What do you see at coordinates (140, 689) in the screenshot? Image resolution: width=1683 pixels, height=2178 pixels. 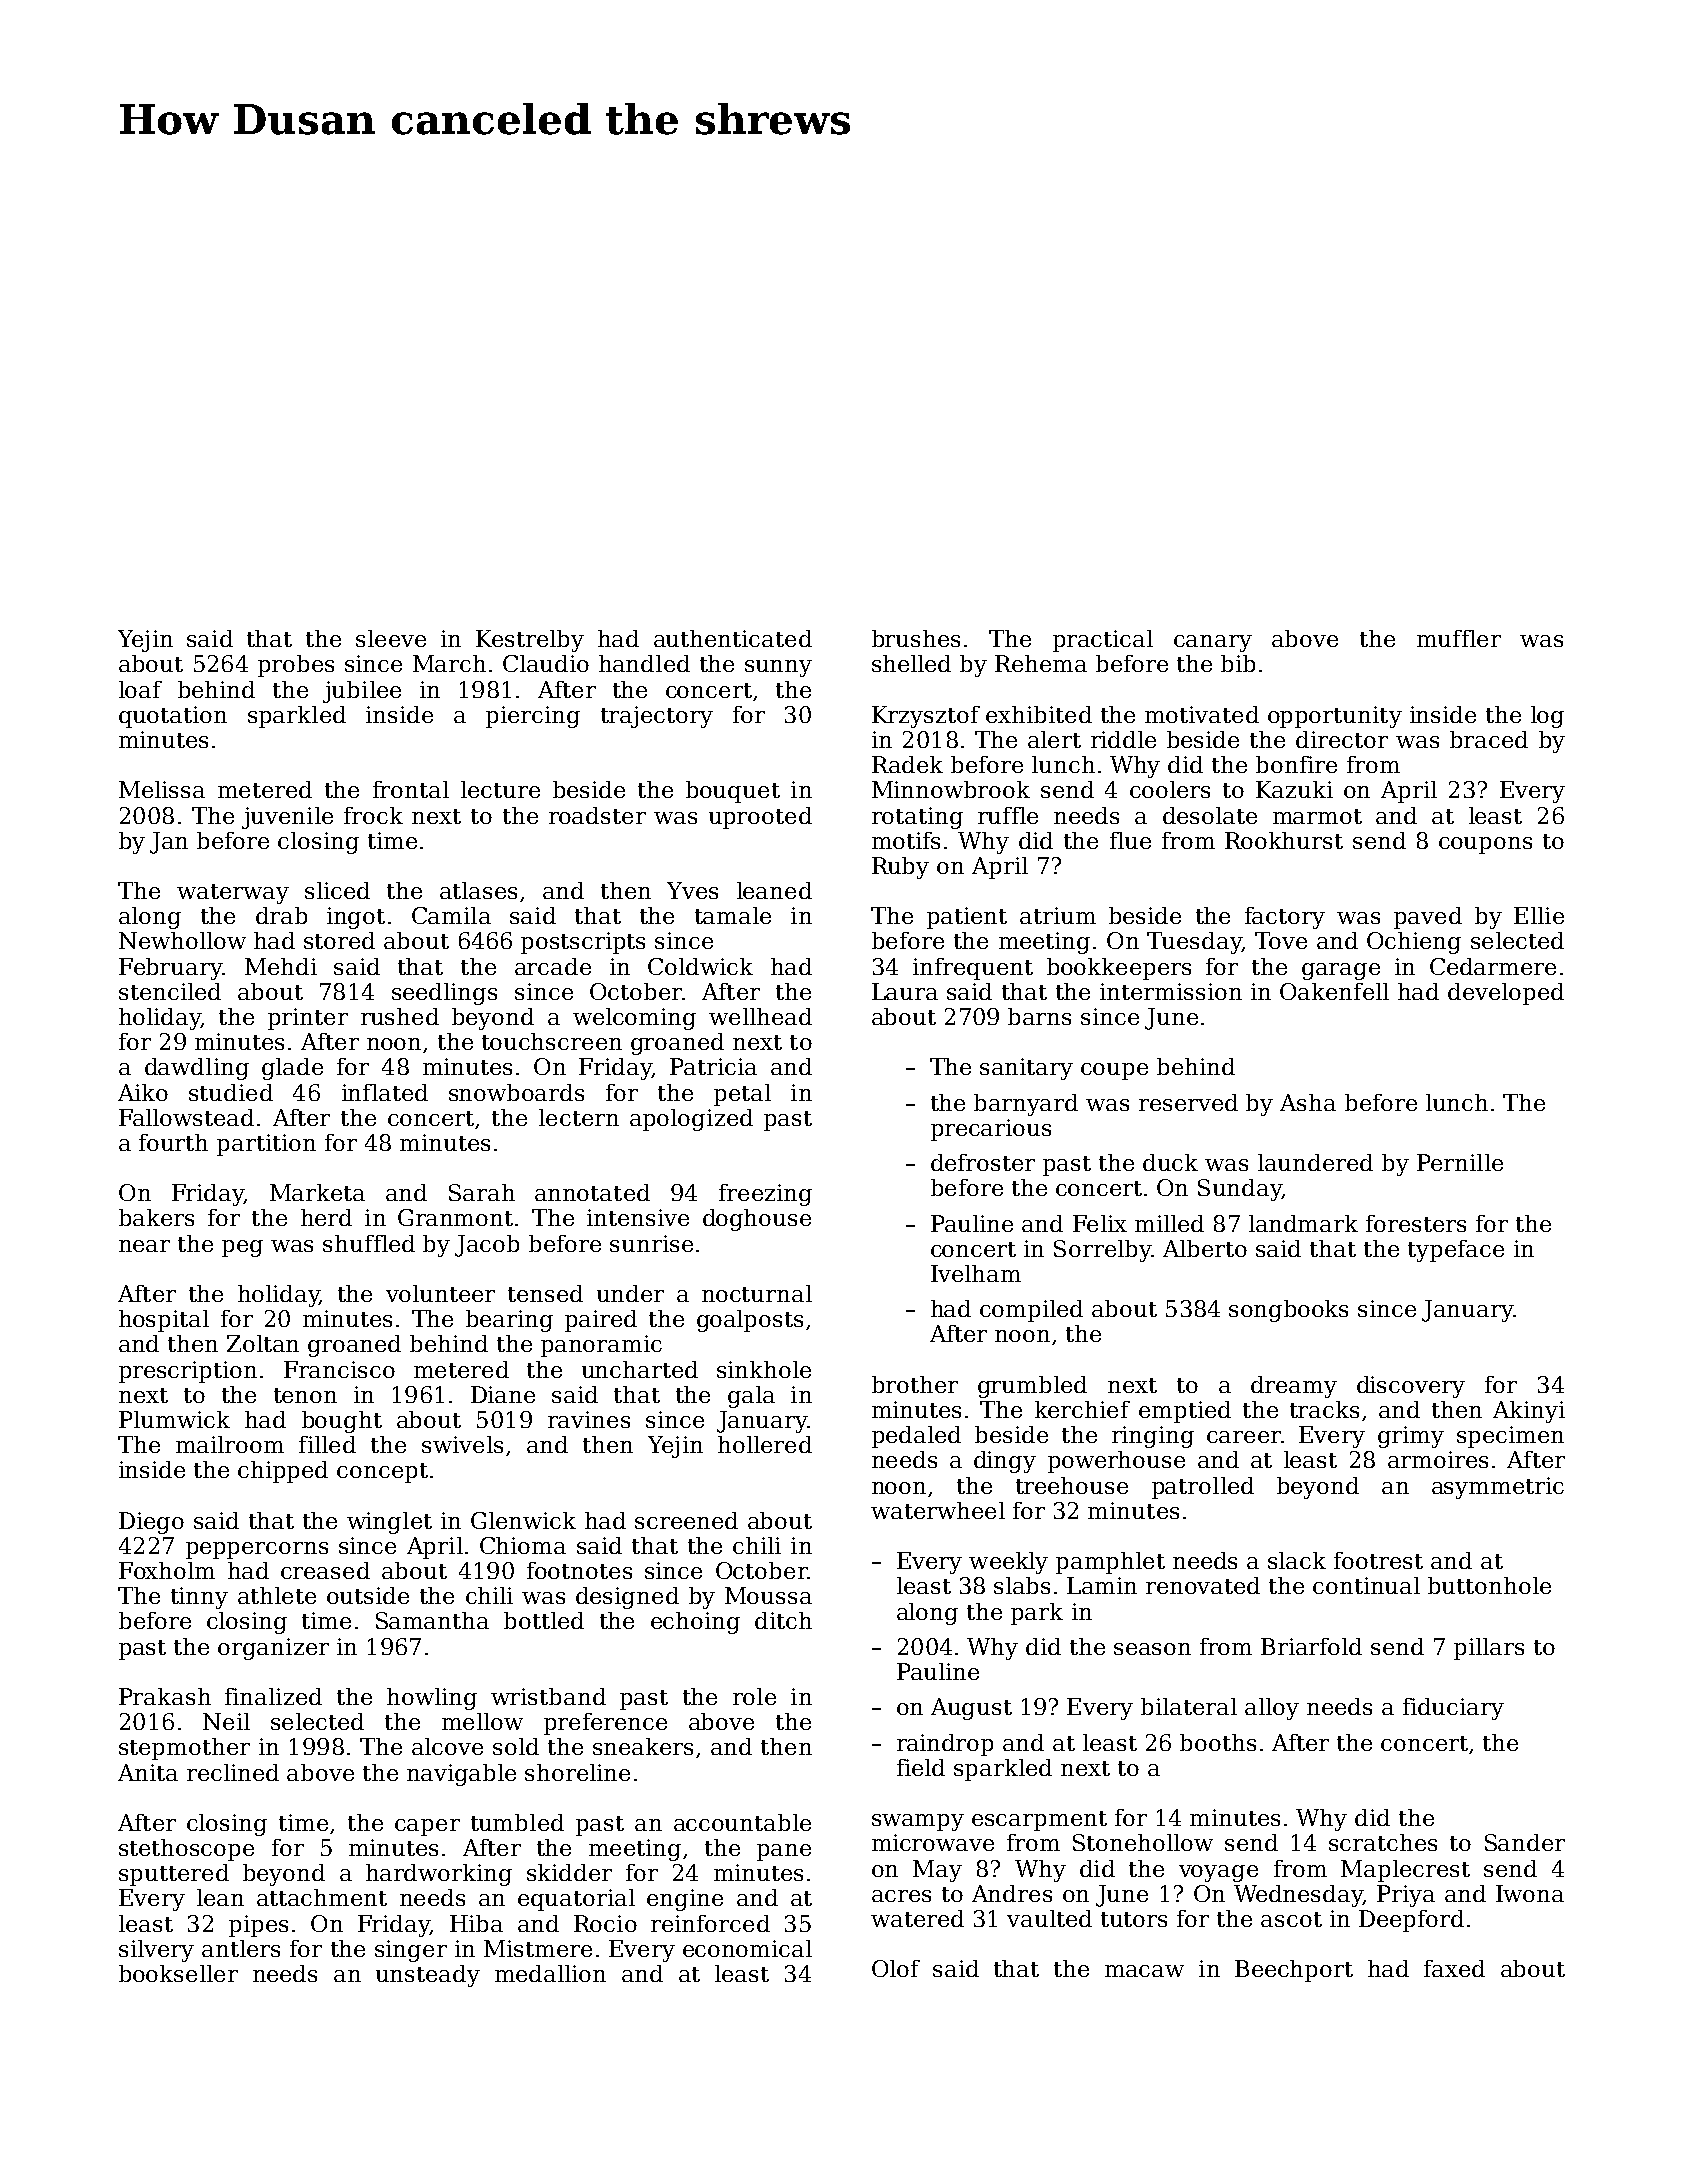 I see `loaf` at bounding box center [140, 689].
